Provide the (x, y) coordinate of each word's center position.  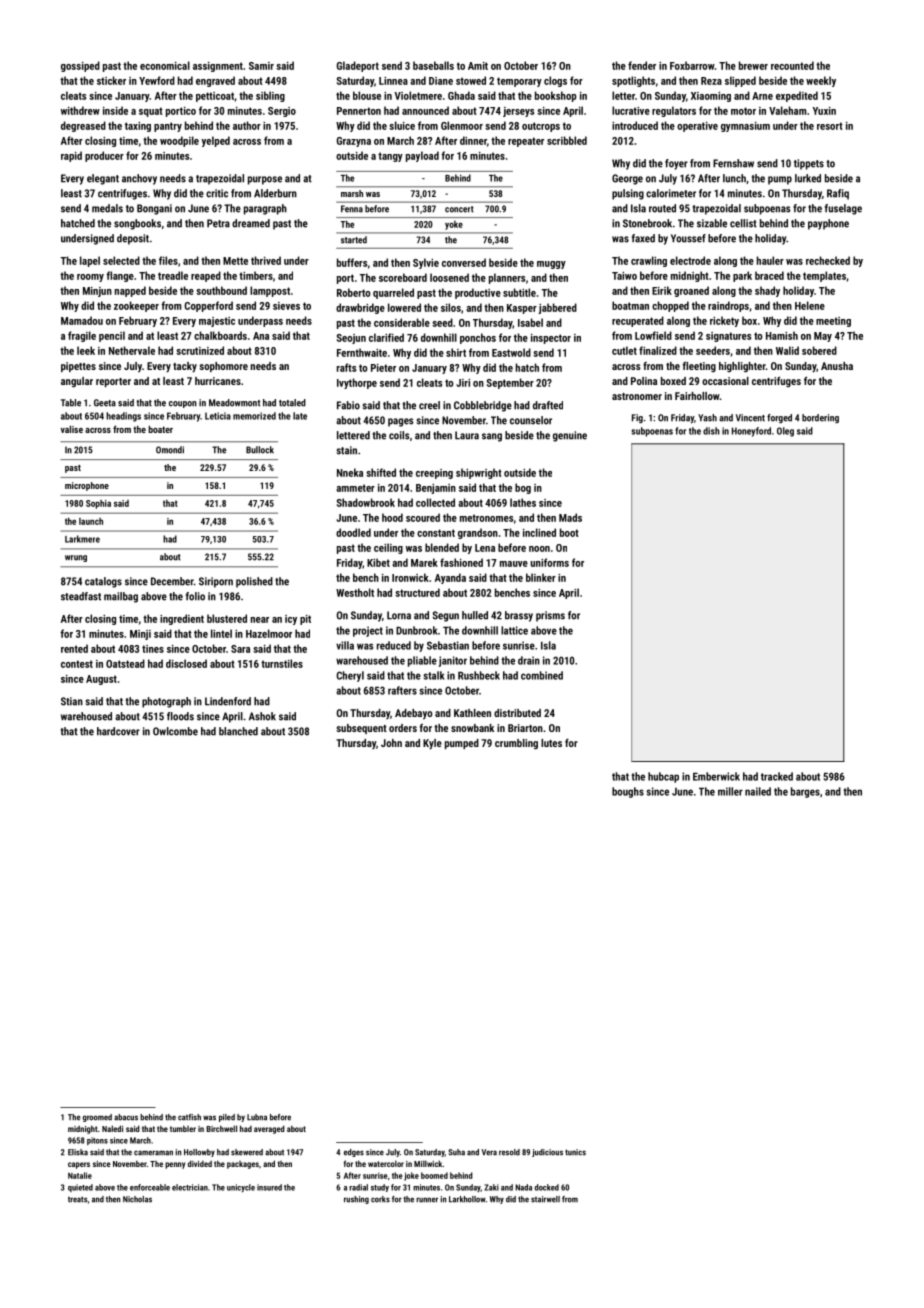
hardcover (118, 731)
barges (805, 792)
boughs (628, 792)
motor (743, 111)
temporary (519, 82)
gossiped (80, 66)
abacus (126, 1117)
